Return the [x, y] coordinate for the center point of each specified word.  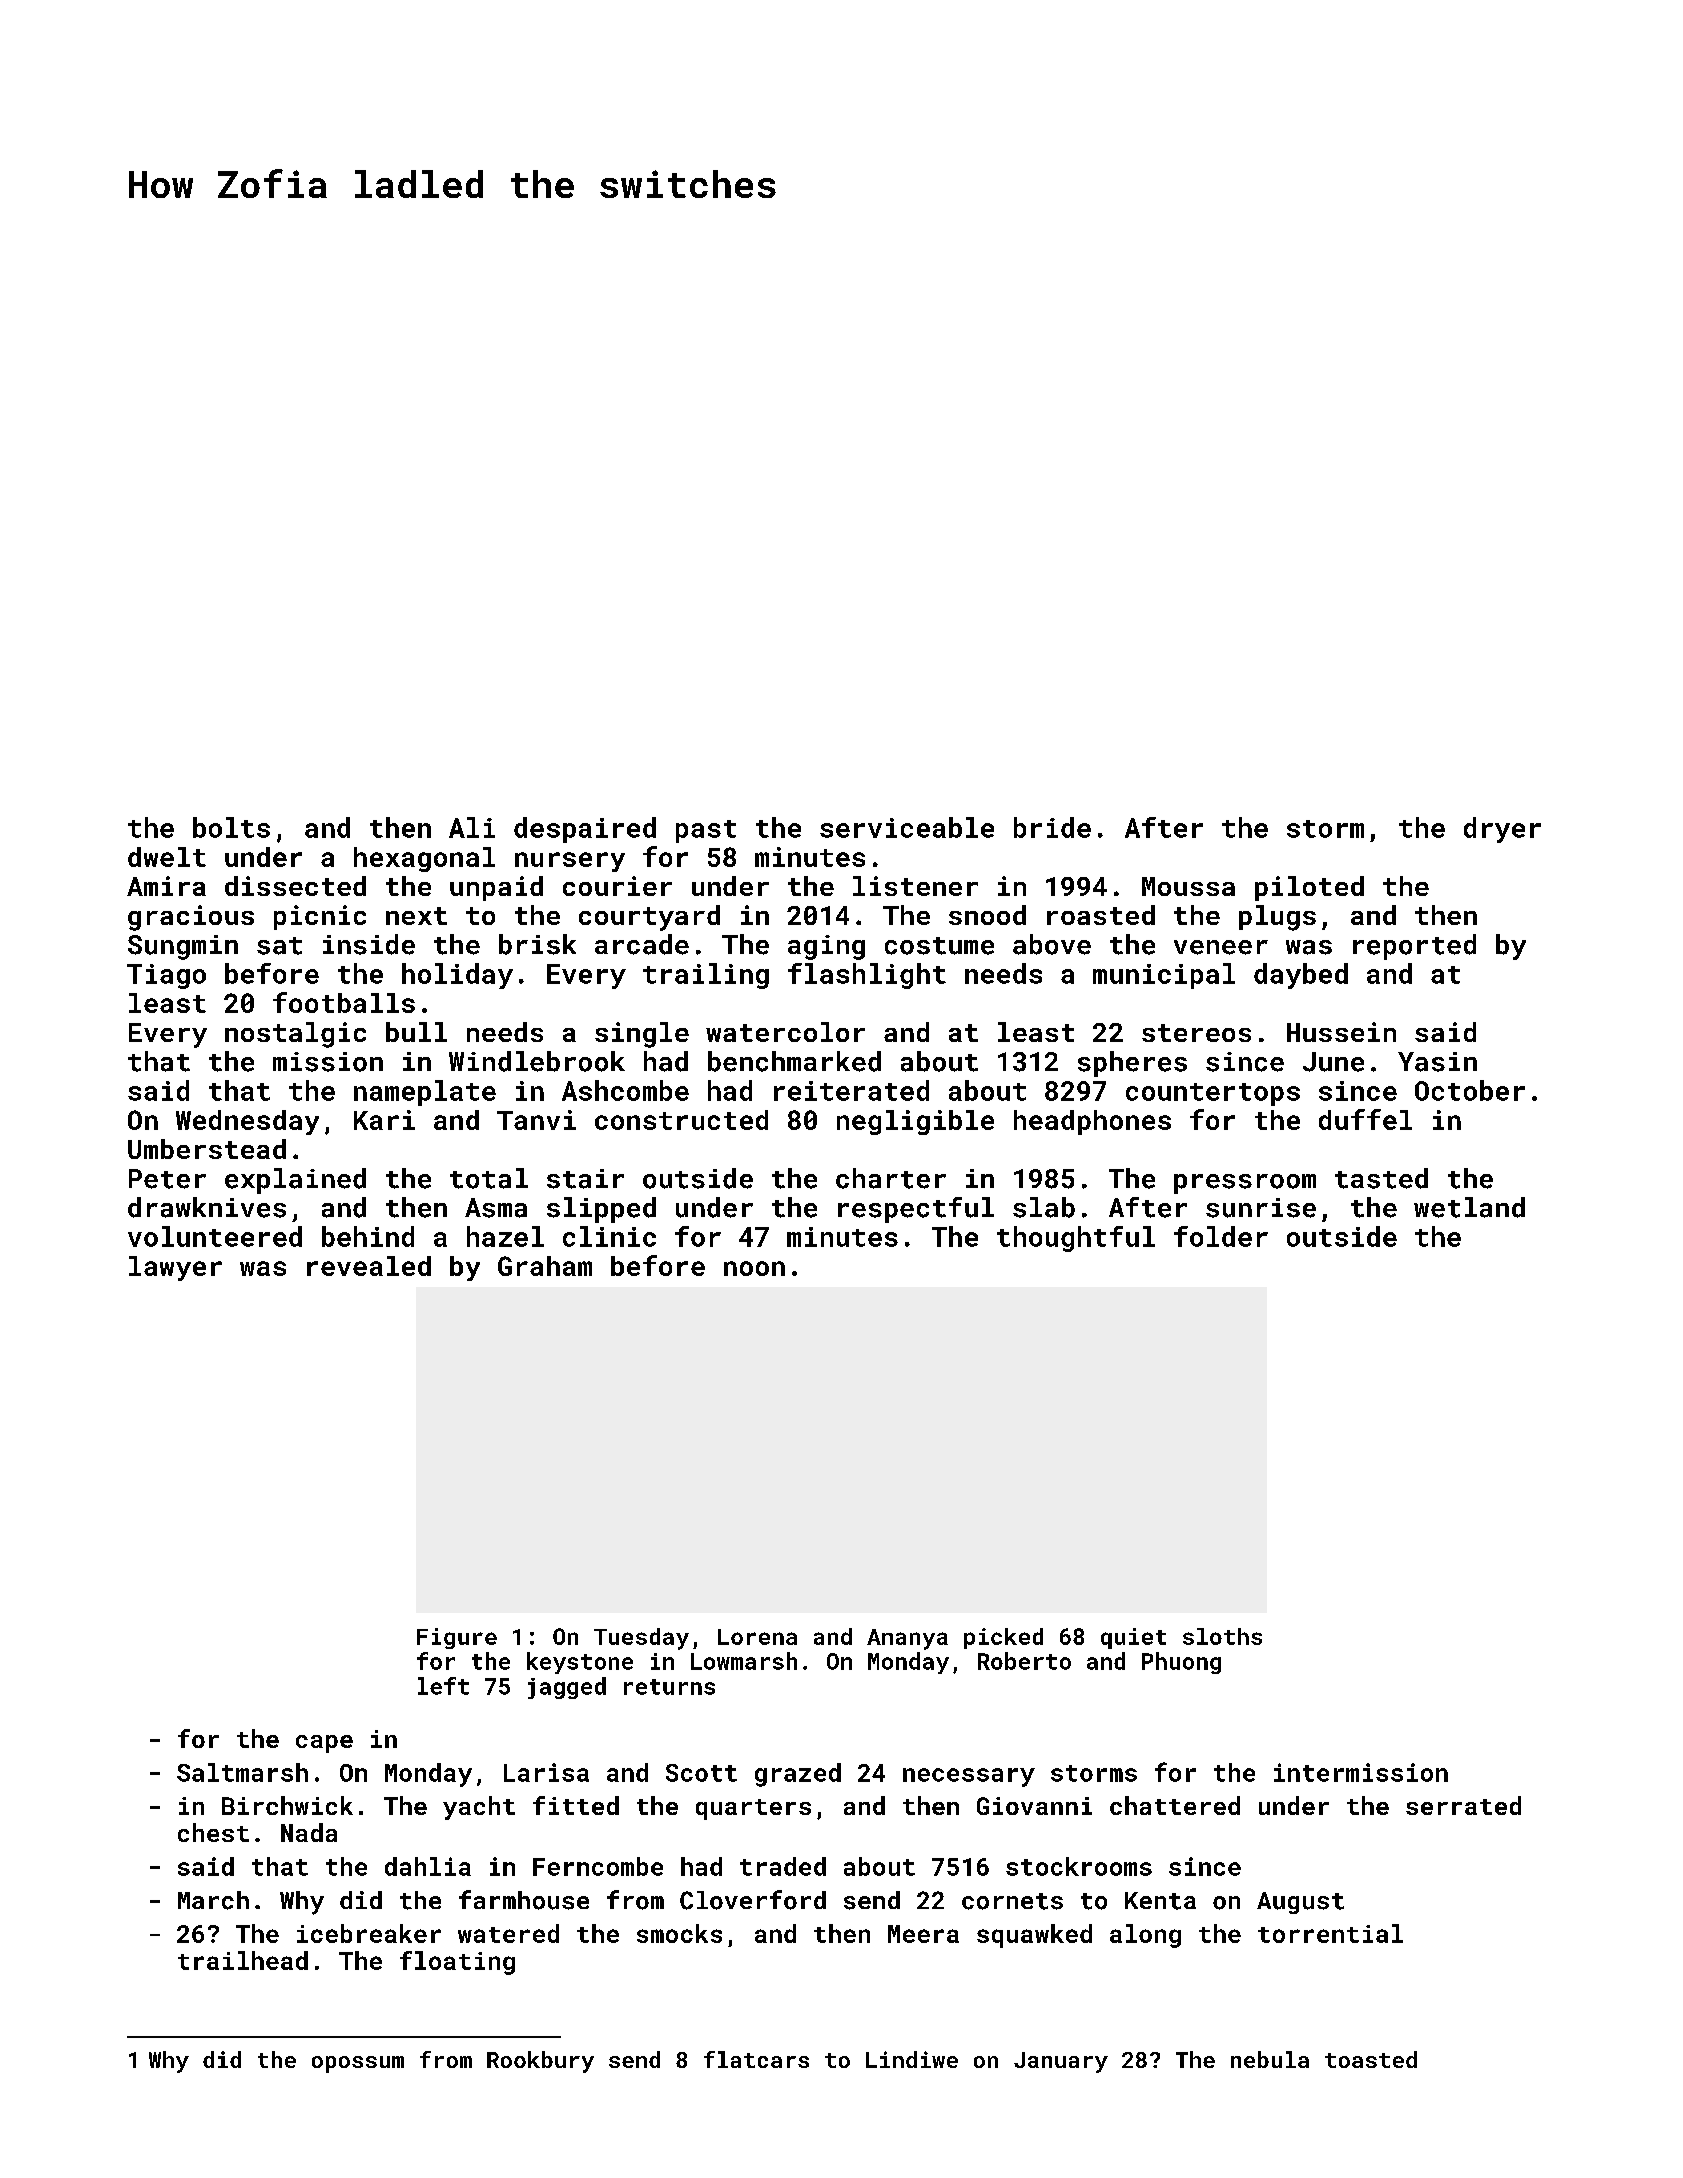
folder [1221, 1236]
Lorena [757, 1637]
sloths [1222, 1636]
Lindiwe [912, 2059]
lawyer [175, 1268]
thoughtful [1076, 1239]
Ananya [907, 1639]
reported [1414, 947]
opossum [358, 2064]
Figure [457, 1638]
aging [826, 947]
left [443, 1686]
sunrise [1261, 1208]
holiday [457, 976]
